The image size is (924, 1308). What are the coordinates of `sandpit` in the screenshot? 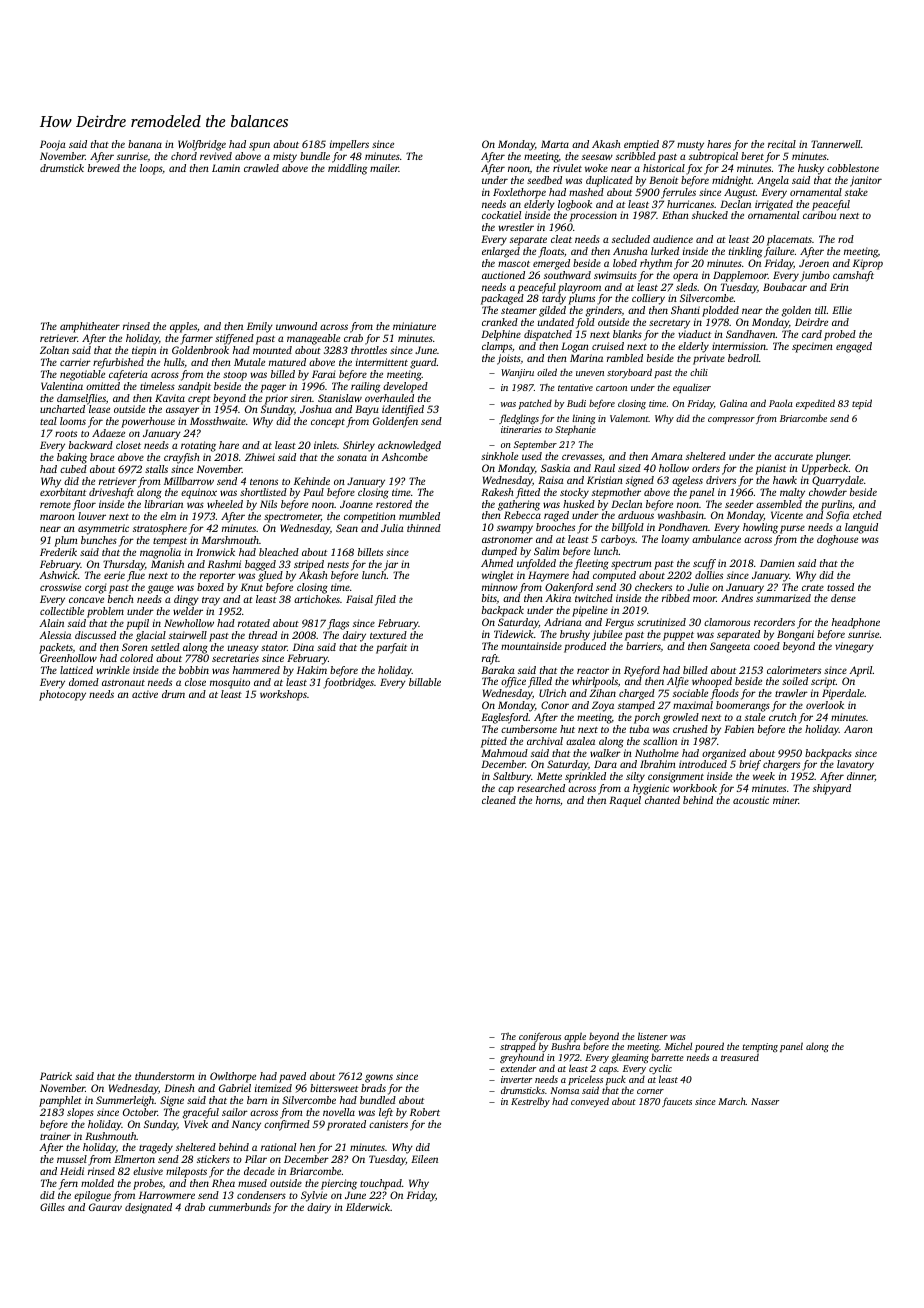 It's located at (194, 387).
